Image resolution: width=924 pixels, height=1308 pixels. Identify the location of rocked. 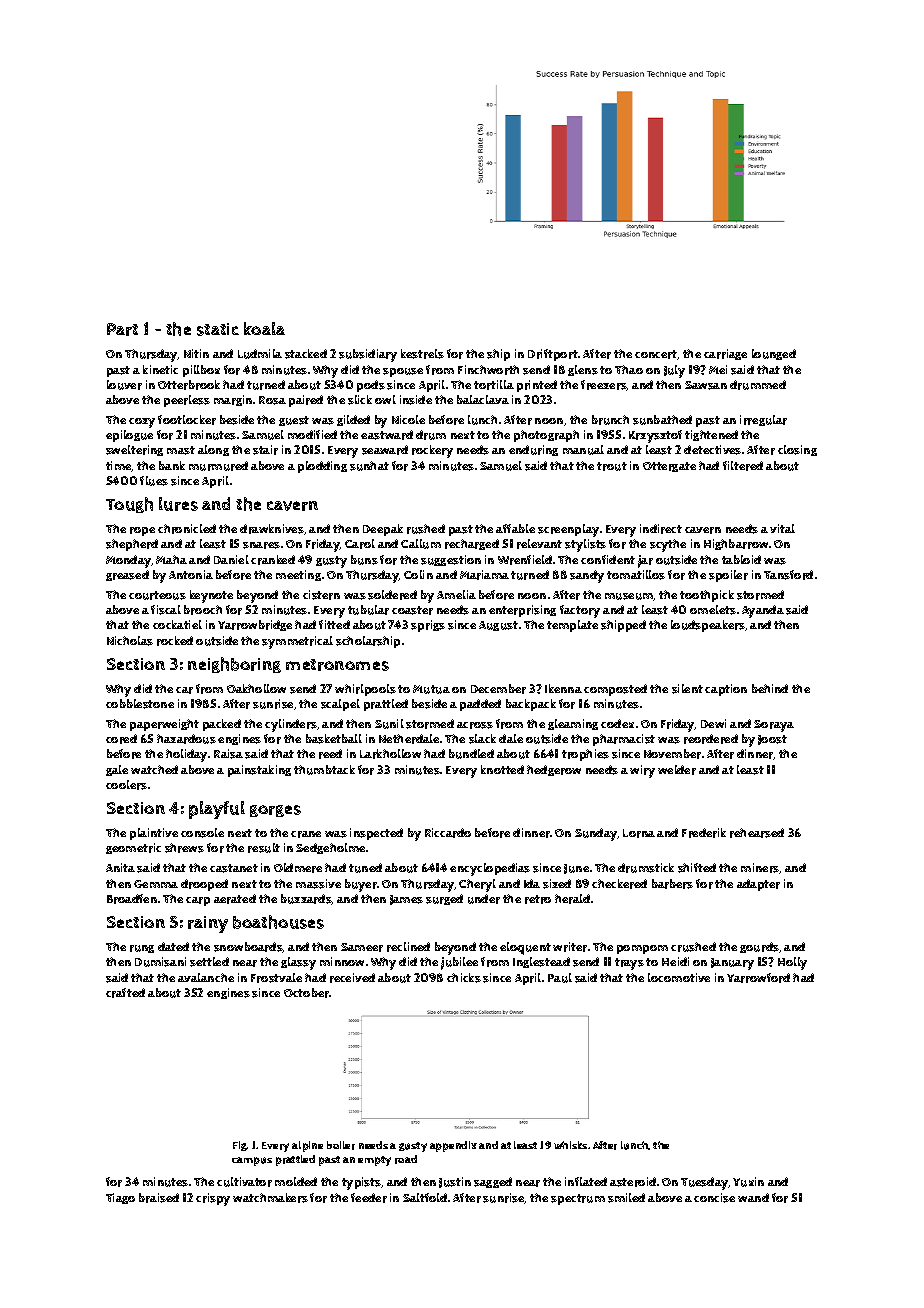
(175, 641).
